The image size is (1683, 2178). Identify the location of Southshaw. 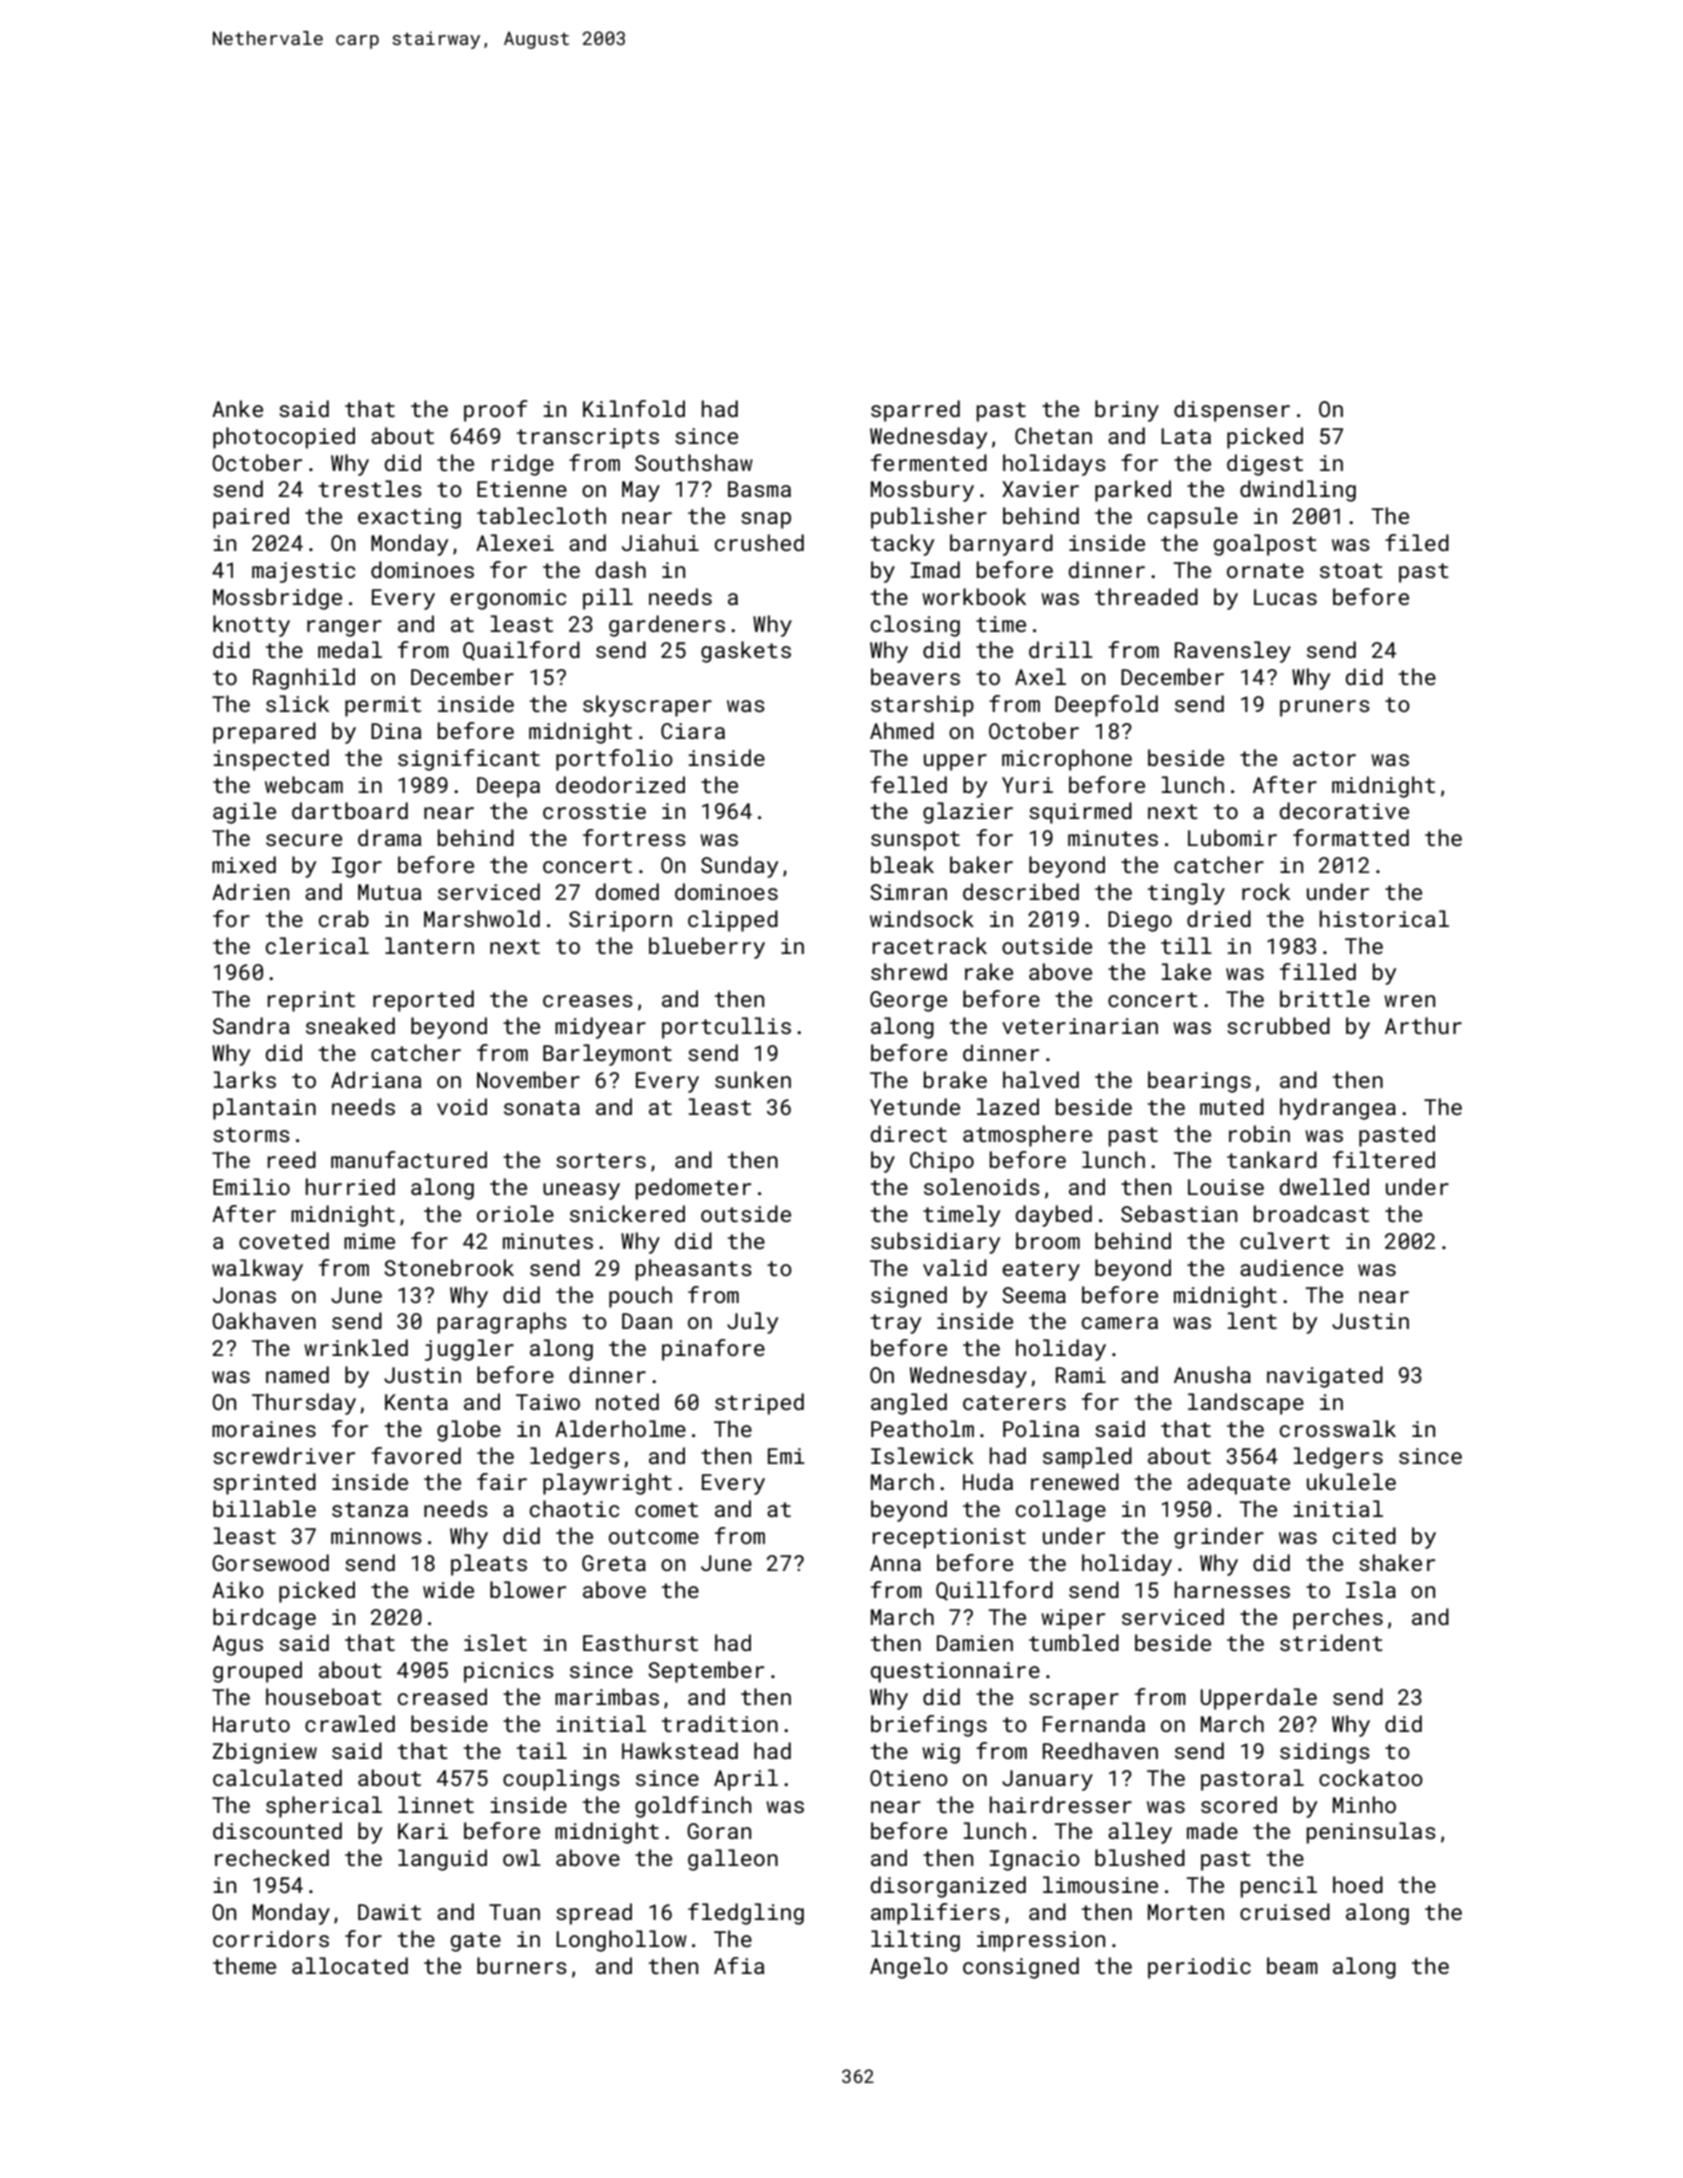
(694, 462).
